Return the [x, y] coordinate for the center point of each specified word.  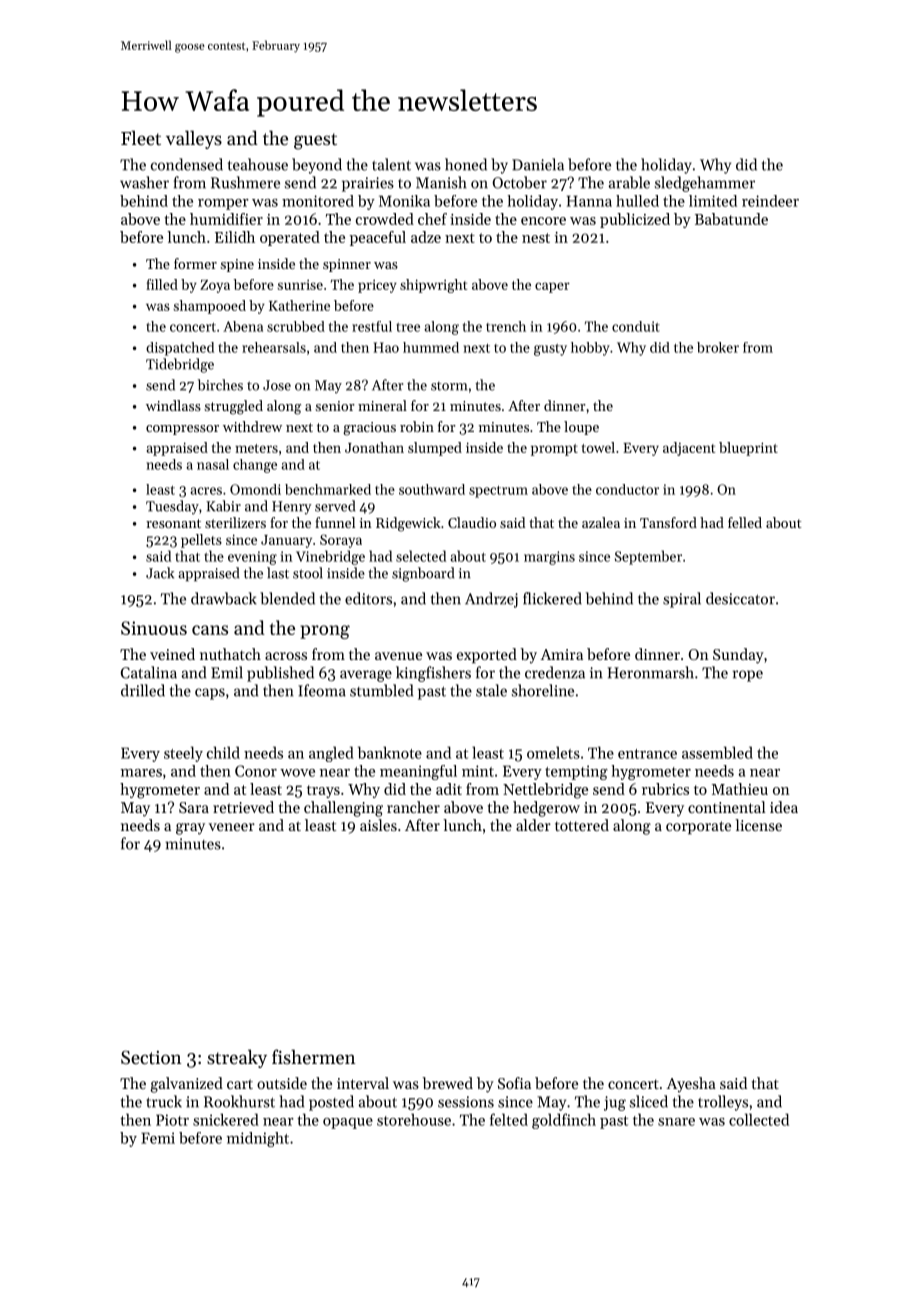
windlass [173, 405]
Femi [158, 1138]
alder [533, 825]
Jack [160, 573]
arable [629, 182]
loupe [581, 428]
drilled [143, 690]
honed [466, 164]
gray [190, 829]
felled [745, 522]
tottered [582, 825]
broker [718, 347]
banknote [390, 752]
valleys [194, 139]
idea [784, 807]
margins [549, 558]
